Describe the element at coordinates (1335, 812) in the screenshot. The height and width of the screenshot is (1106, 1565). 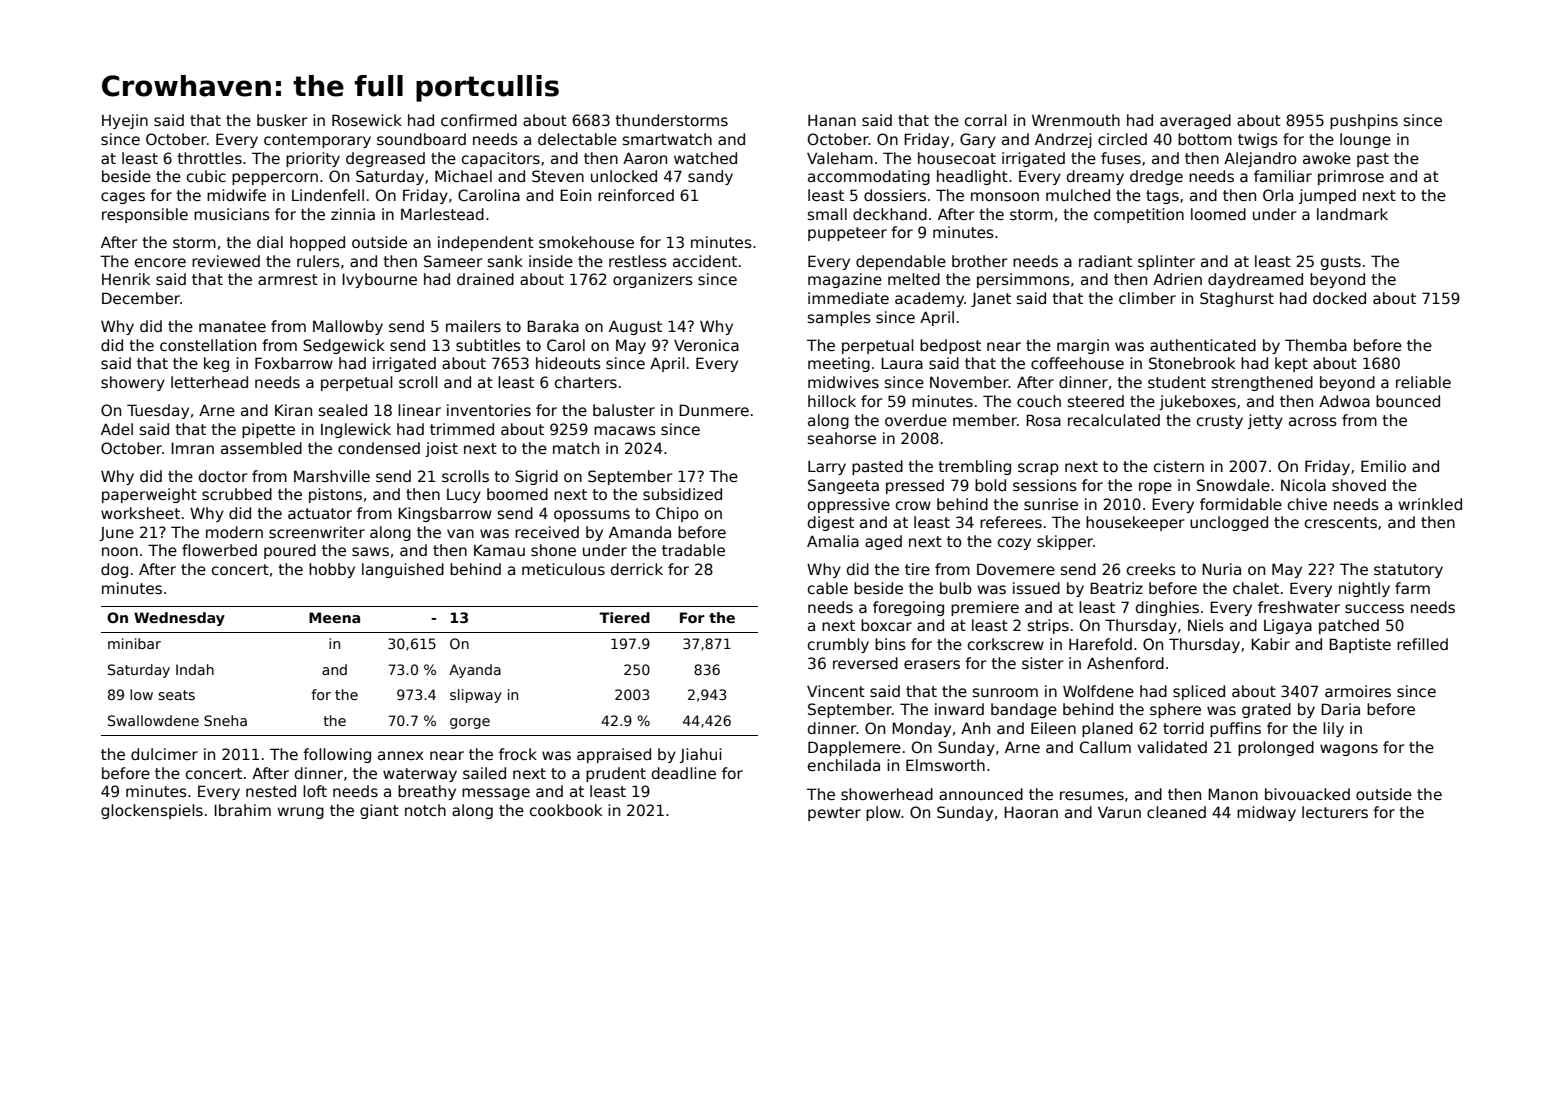
I see `lecturers` at that location.
